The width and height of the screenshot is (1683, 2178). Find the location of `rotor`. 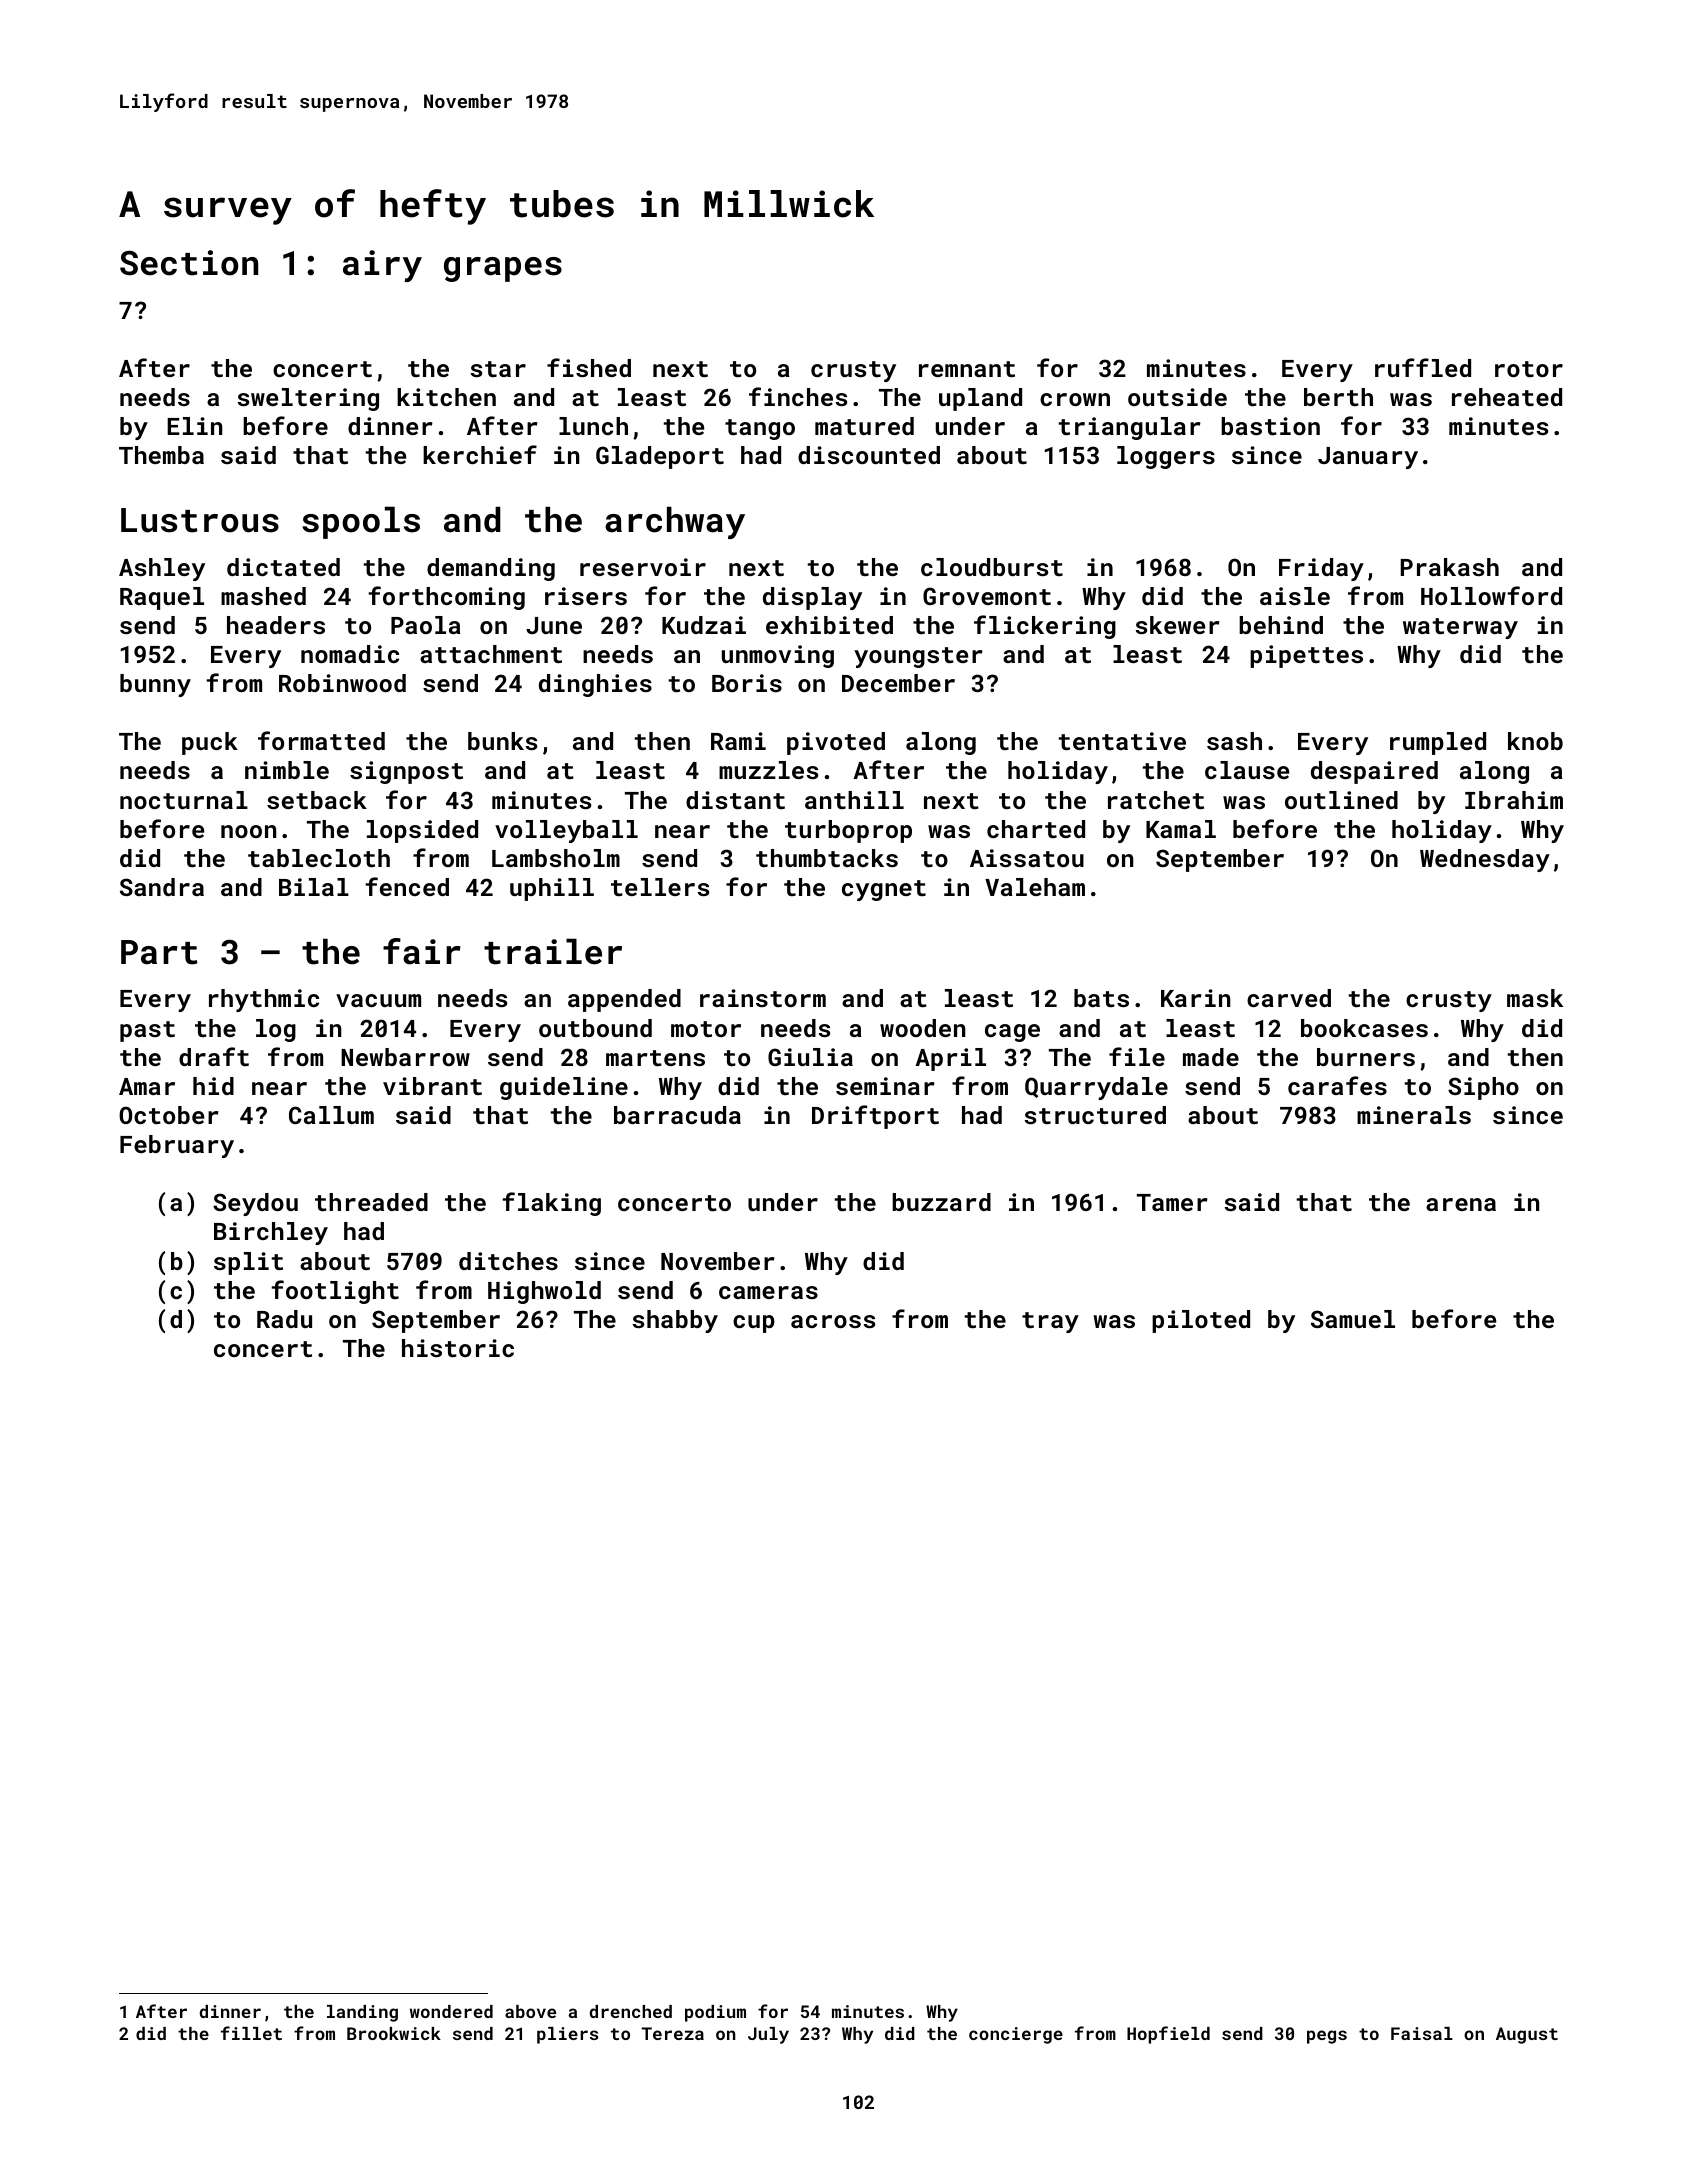

rotor is located at coordinates (1529, 369).
